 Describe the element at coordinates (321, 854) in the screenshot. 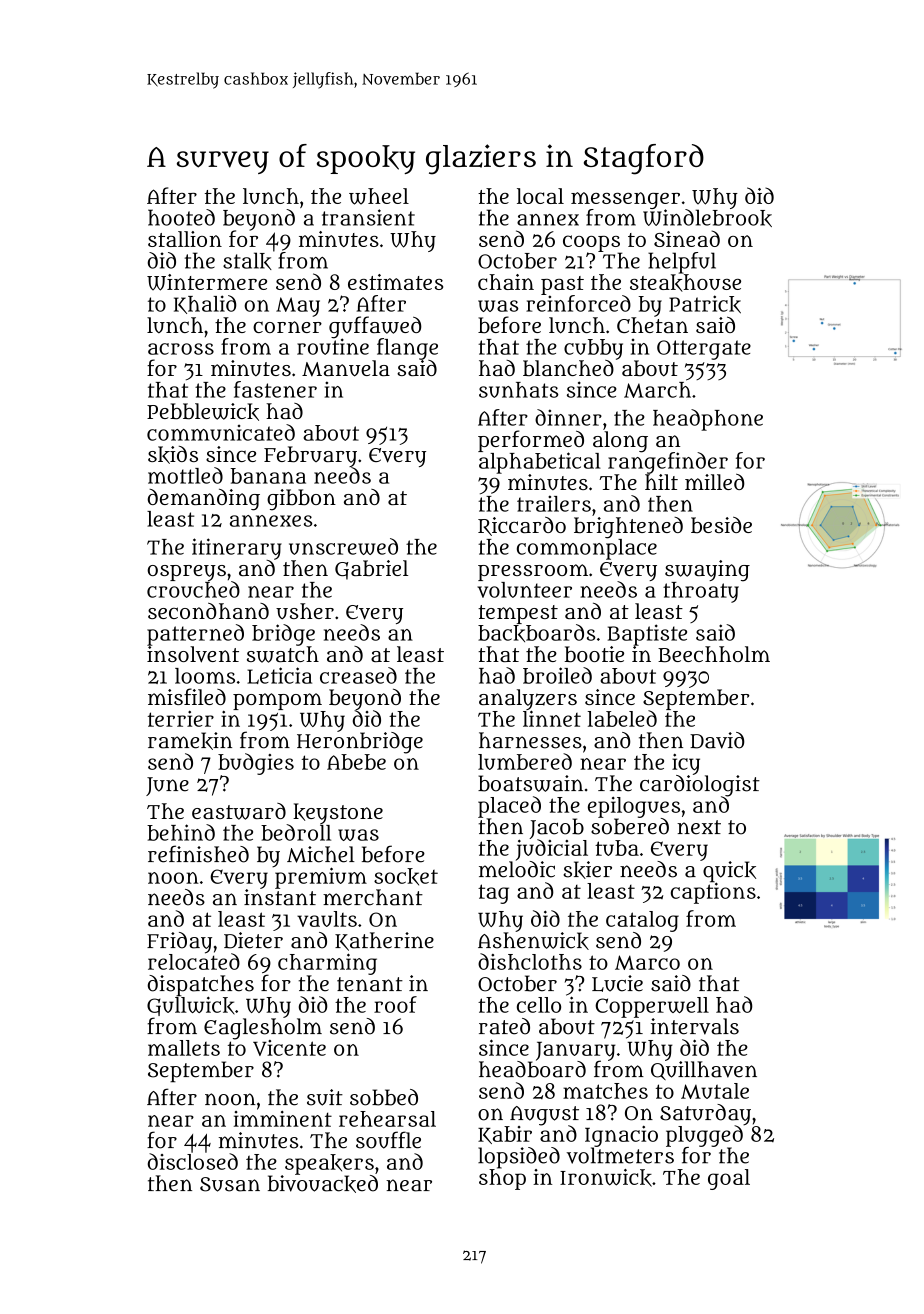

I see `Michel` at that location.
